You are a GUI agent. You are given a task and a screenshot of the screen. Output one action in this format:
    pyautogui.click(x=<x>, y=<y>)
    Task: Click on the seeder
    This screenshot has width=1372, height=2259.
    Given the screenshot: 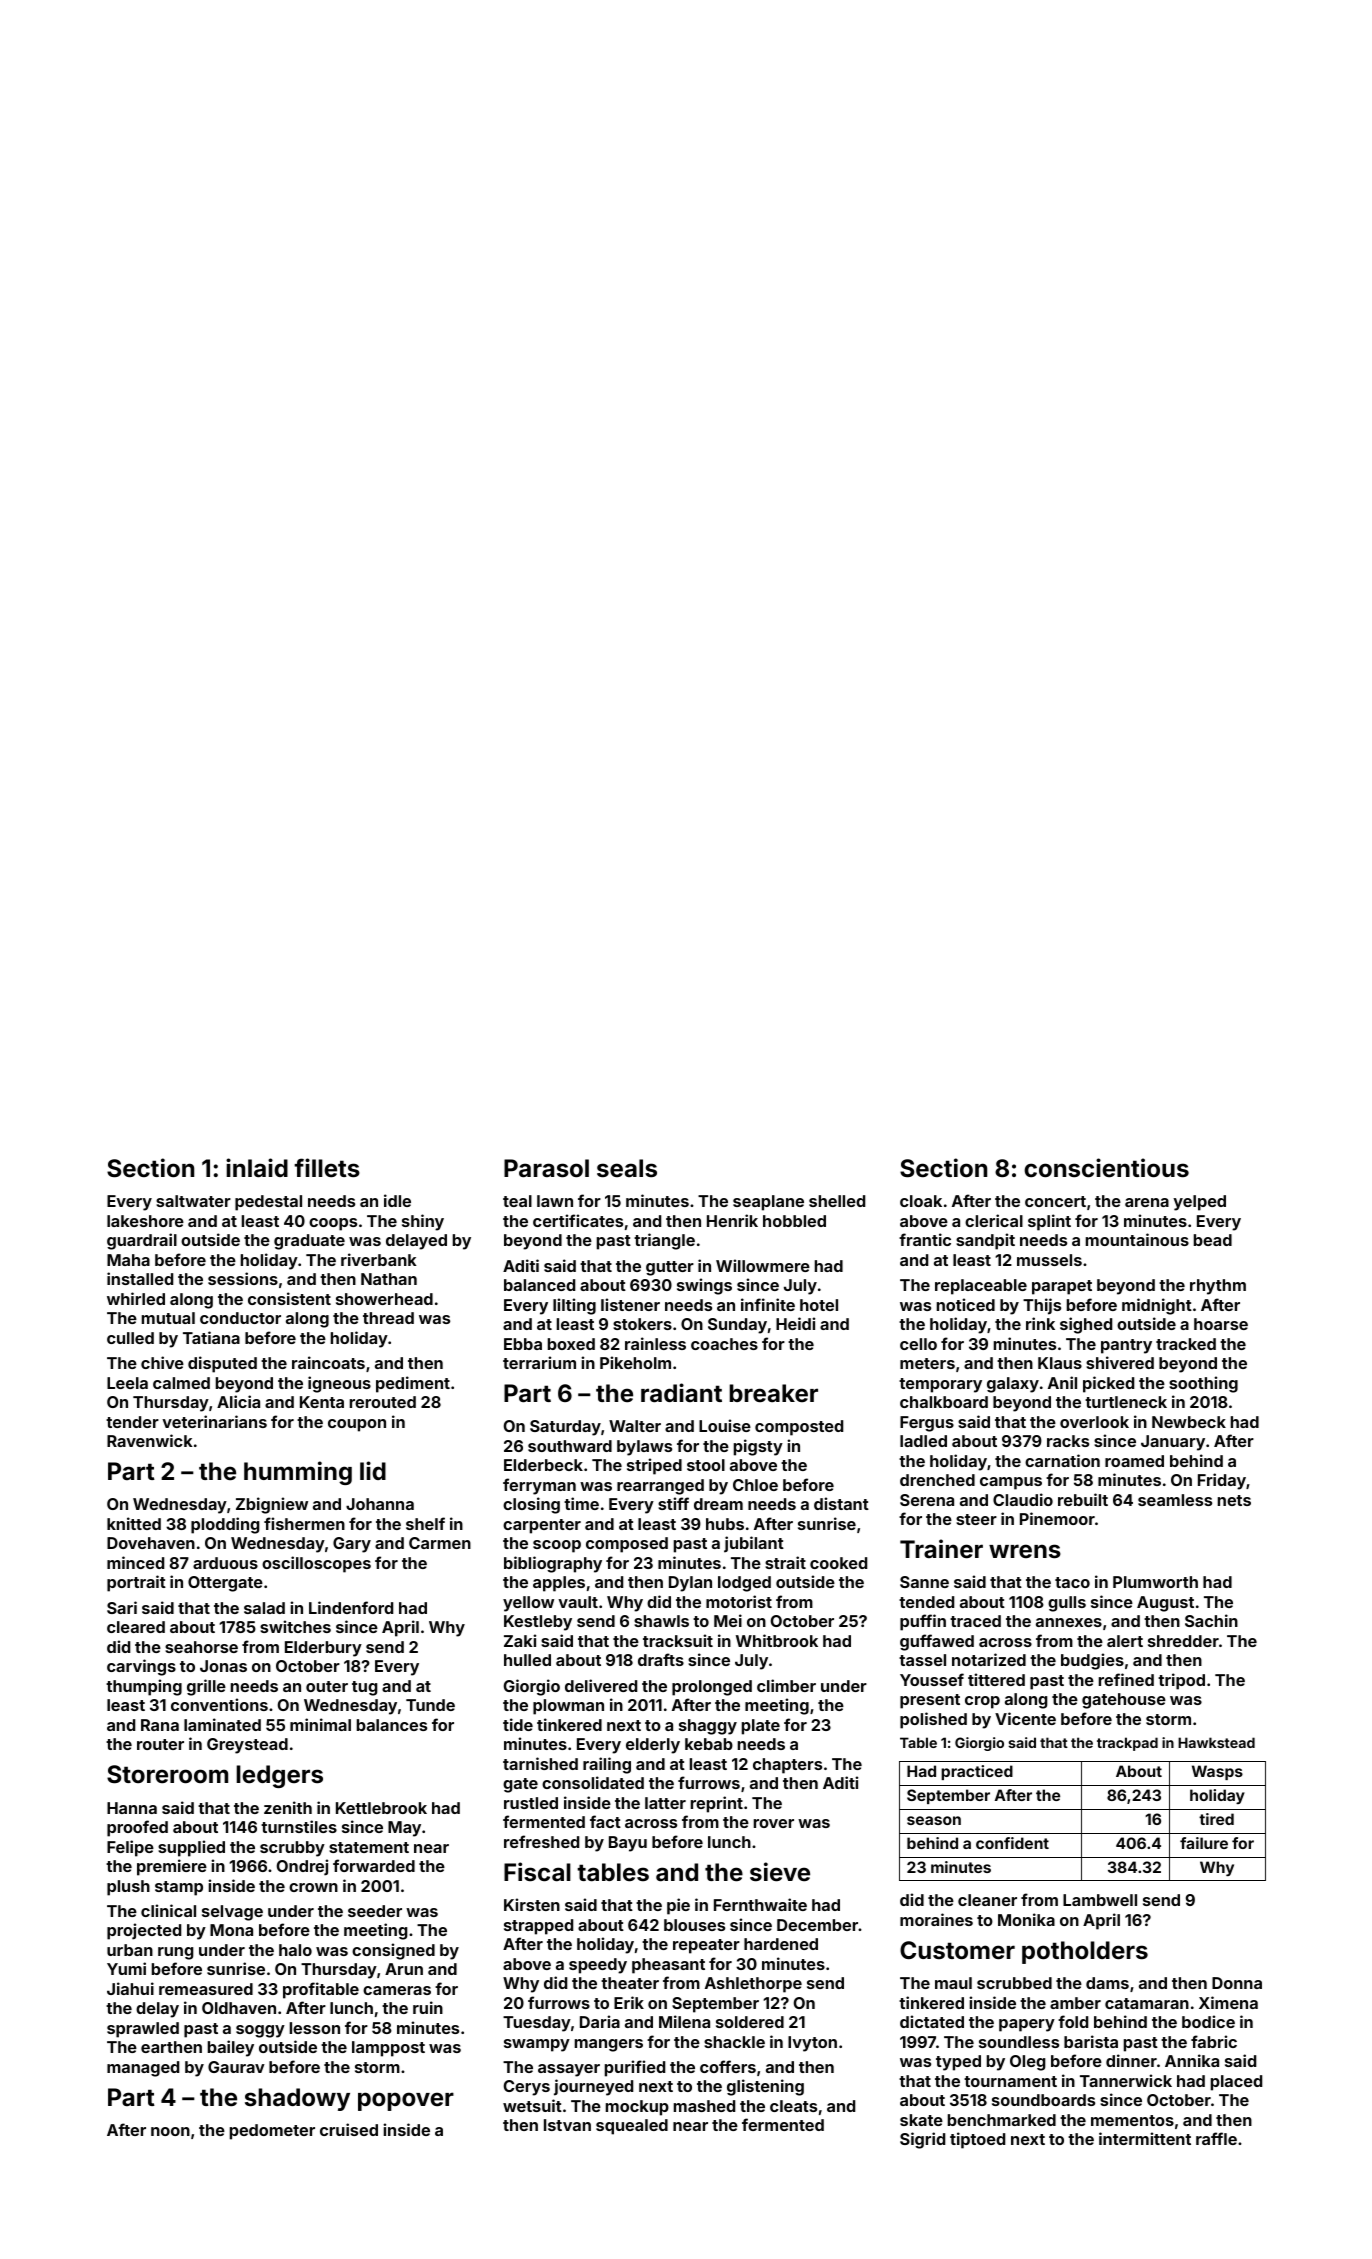 What is the action you would take?
    pyautogui.click(x=375, y=1911)
